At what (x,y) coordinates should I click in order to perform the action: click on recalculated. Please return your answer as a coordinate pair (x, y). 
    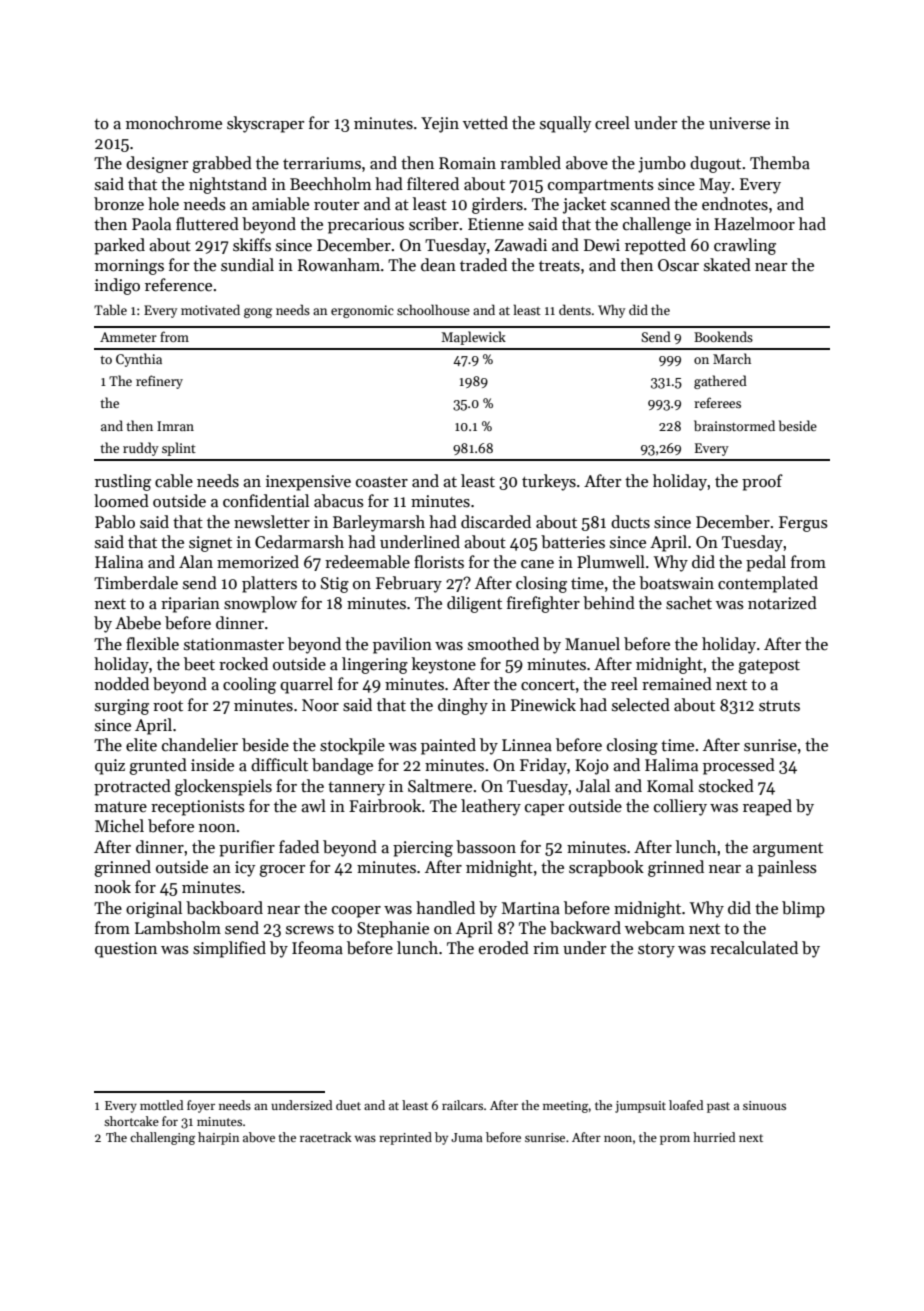
    Looking at the image, I should click on (754, 948).
